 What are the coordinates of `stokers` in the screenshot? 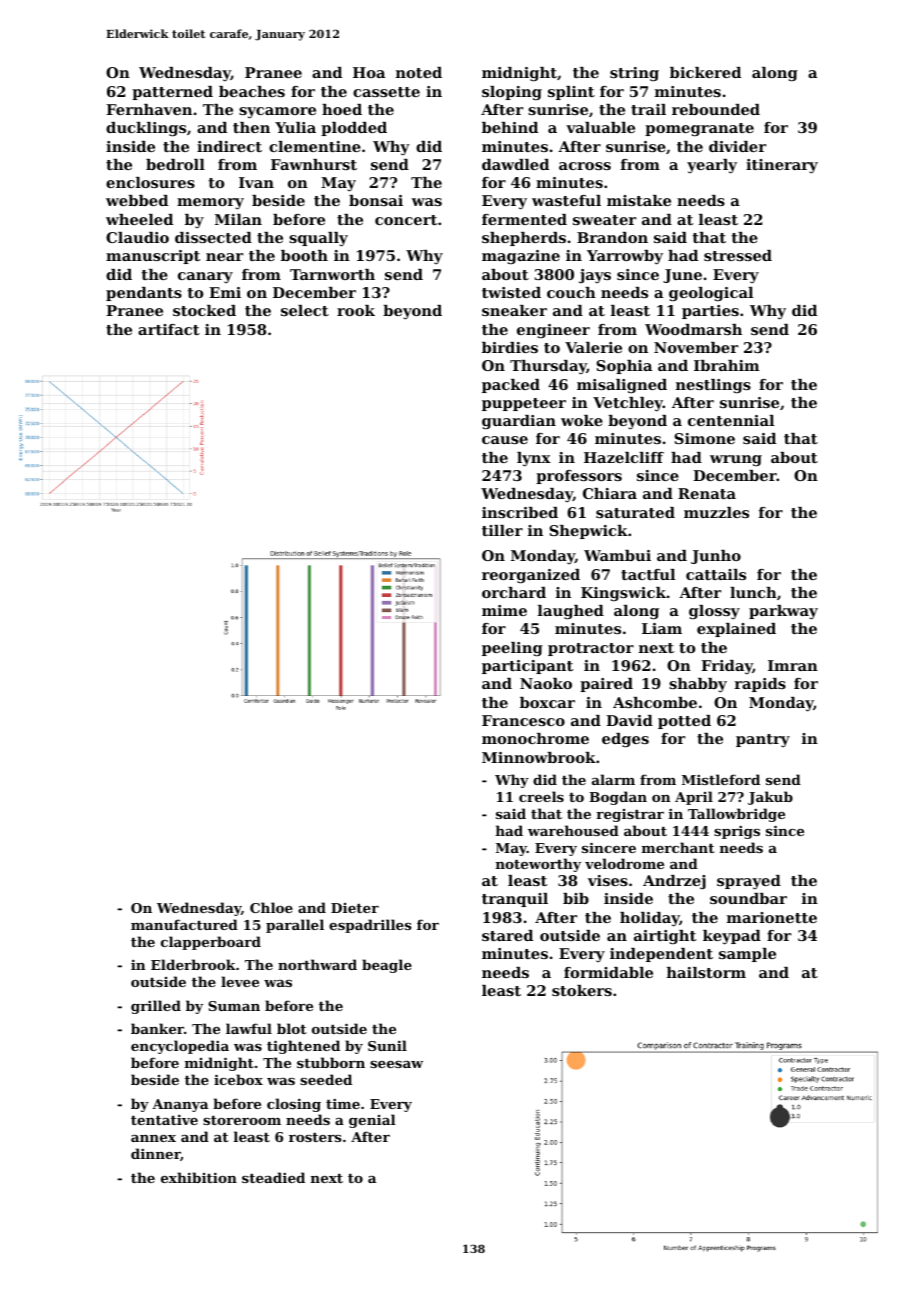 It's located at (582, 990).
